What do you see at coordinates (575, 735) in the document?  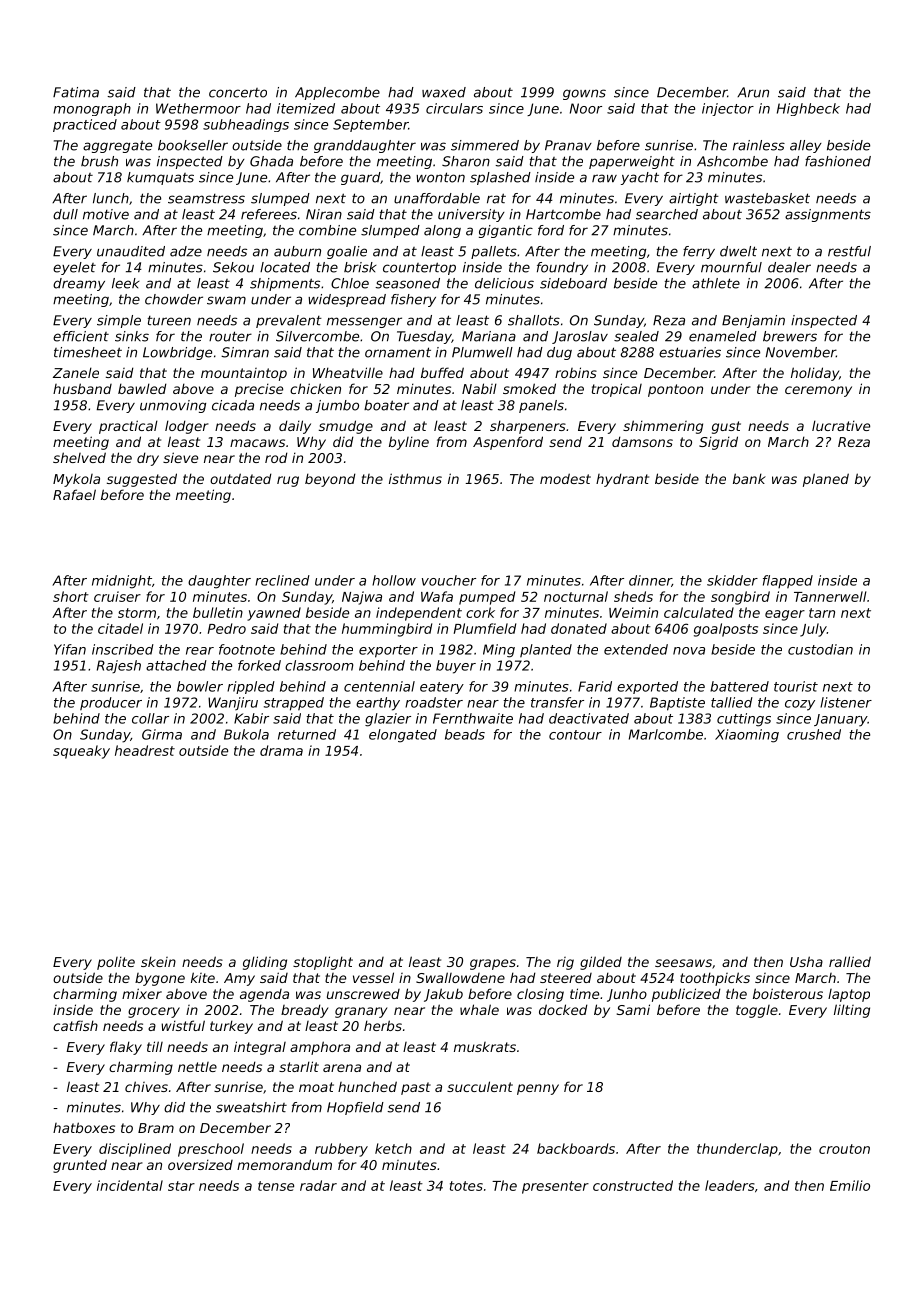 I see `contour` at bounding box center [575, 735].
